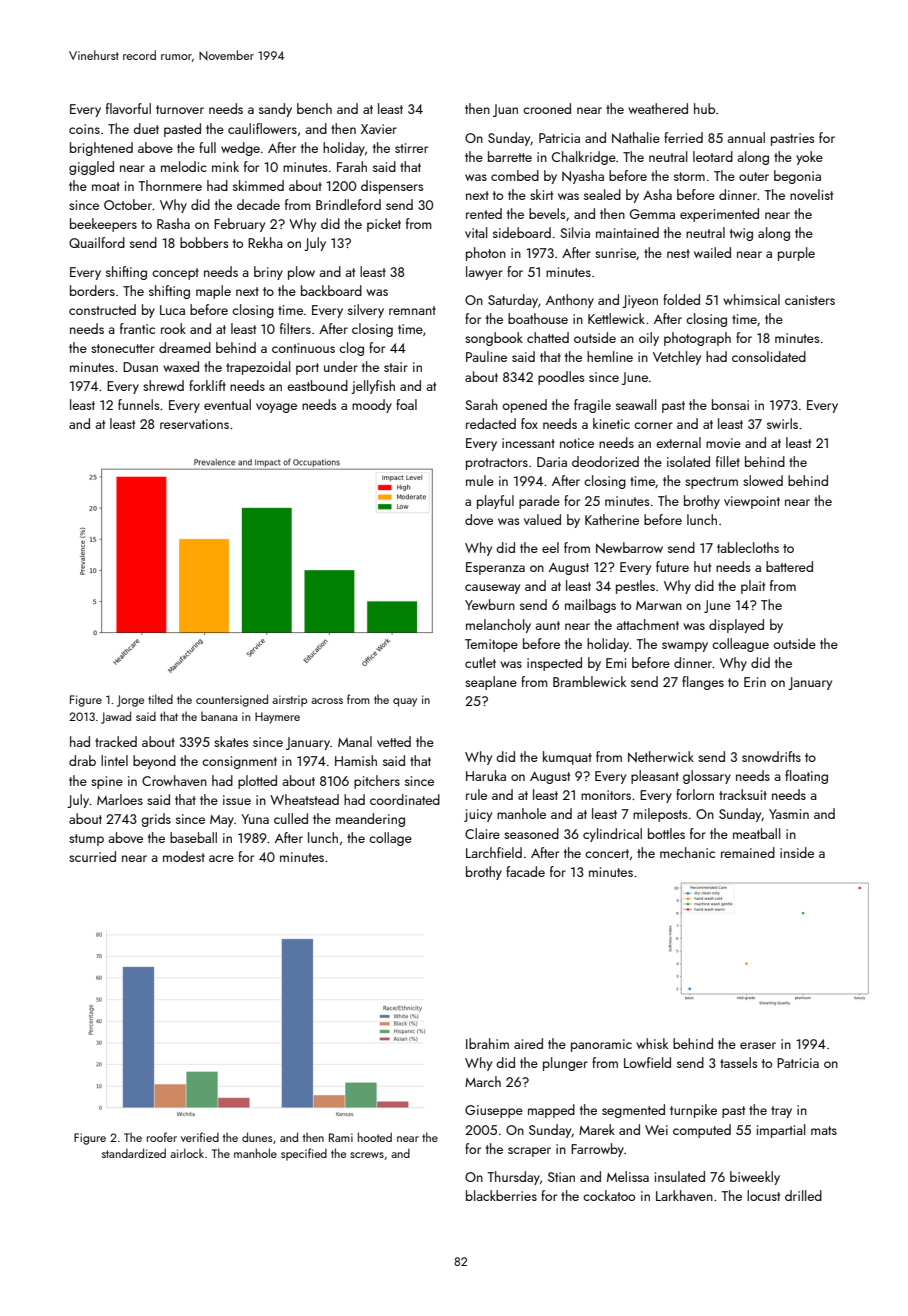 The image size is (908, 1316). Describe the element at coordinates (221, 858) in the image. I see `acre` at that location.
